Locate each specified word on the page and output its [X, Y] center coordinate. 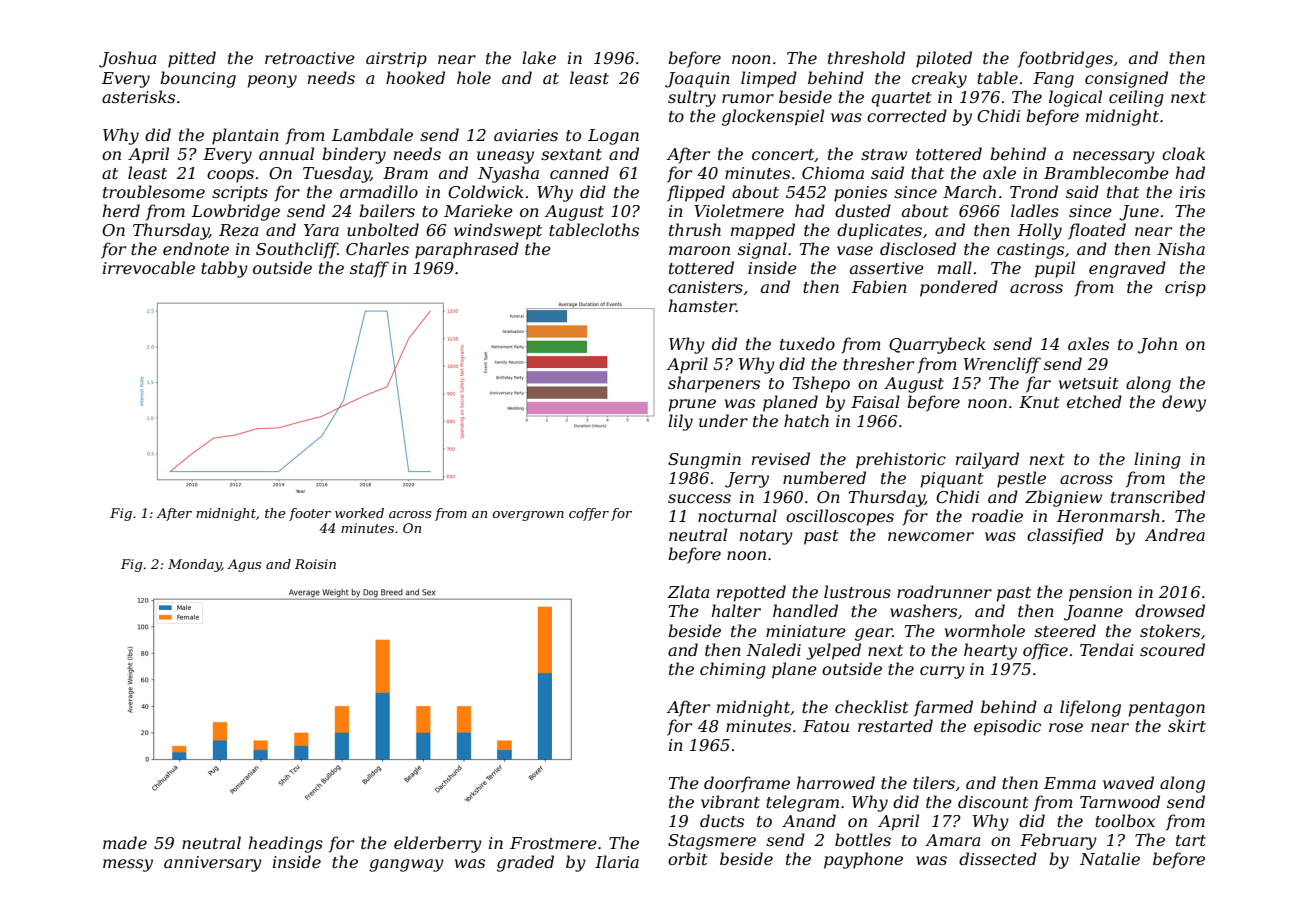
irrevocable [149, 267]
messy [128, 865]
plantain [245, 136]
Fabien [879, 286]
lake [539, 57]
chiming [733, 670]
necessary [1114, 157]
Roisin [315, 564]
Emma [1070, 783]
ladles [1035, 210]
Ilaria [617, 861]
